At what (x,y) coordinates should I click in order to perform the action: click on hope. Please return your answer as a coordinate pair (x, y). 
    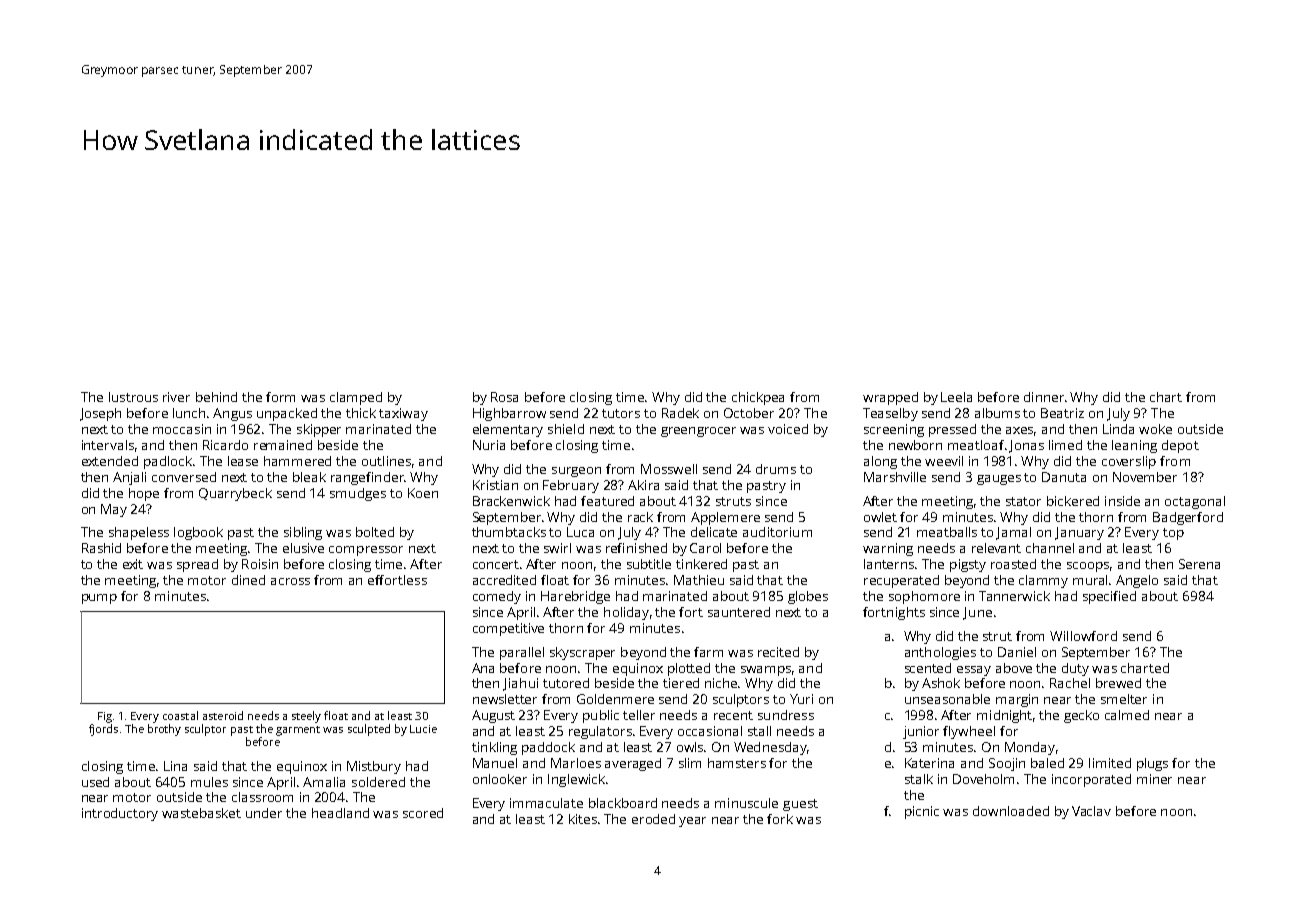
    Looking at the image, I should click on (144, 494).
